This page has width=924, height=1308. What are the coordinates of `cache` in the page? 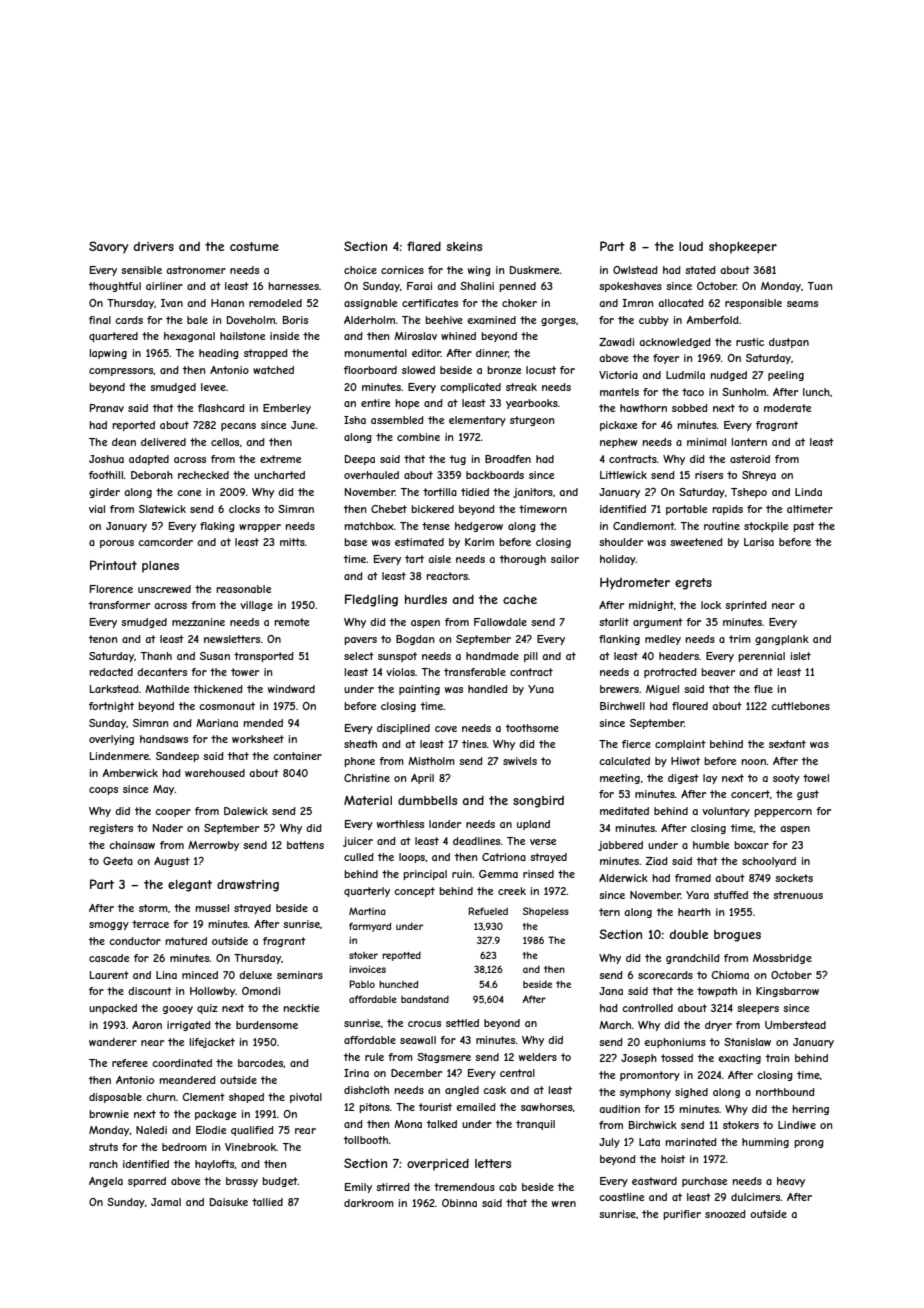 It's located at (520, 599).
